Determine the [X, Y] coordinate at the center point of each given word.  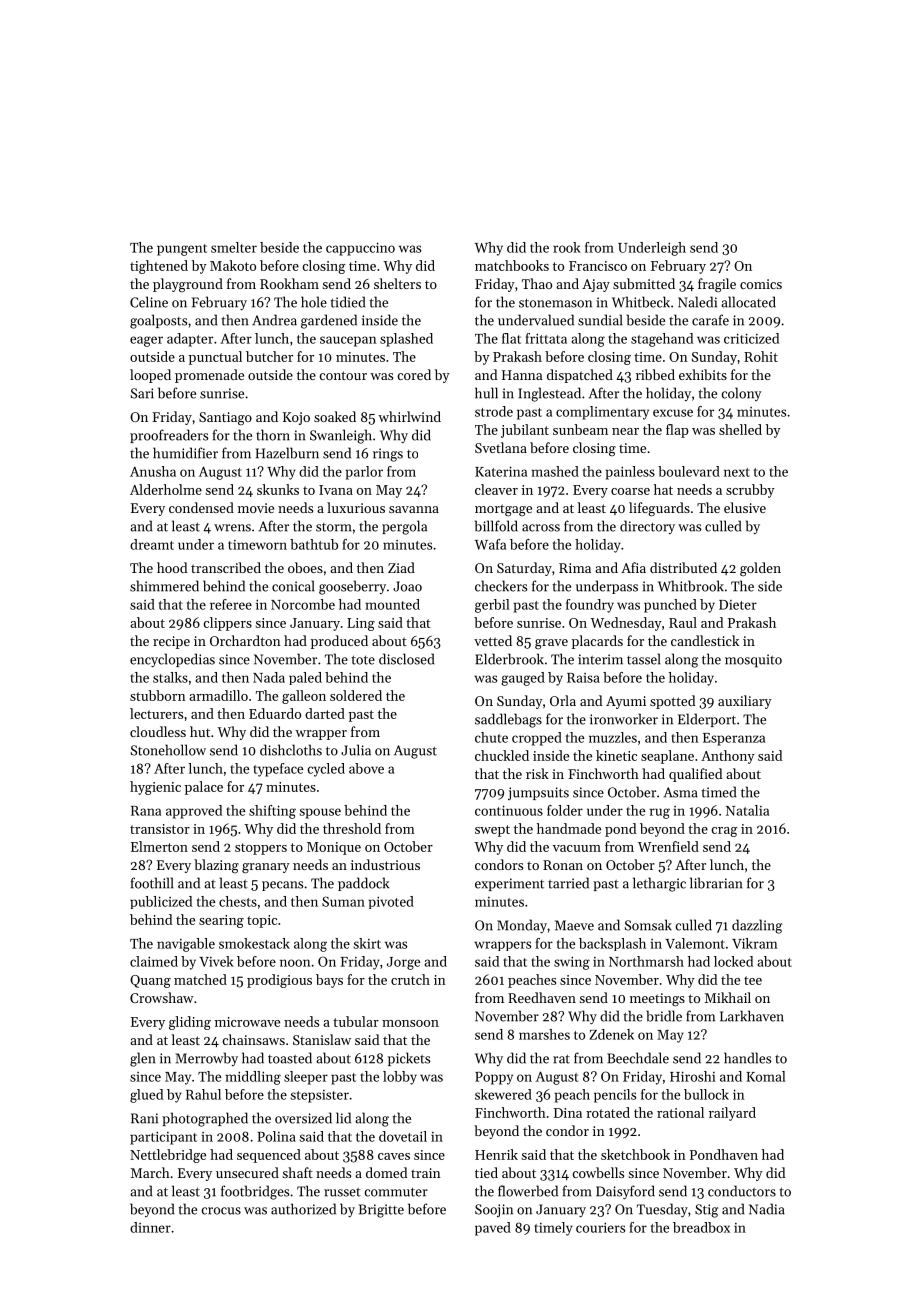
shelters [397, 283]
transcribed [226, 567]
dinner [150, 1227]
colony [741, 394]
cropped [537, 739]
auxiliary [745, 702]
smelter [234, 247]
